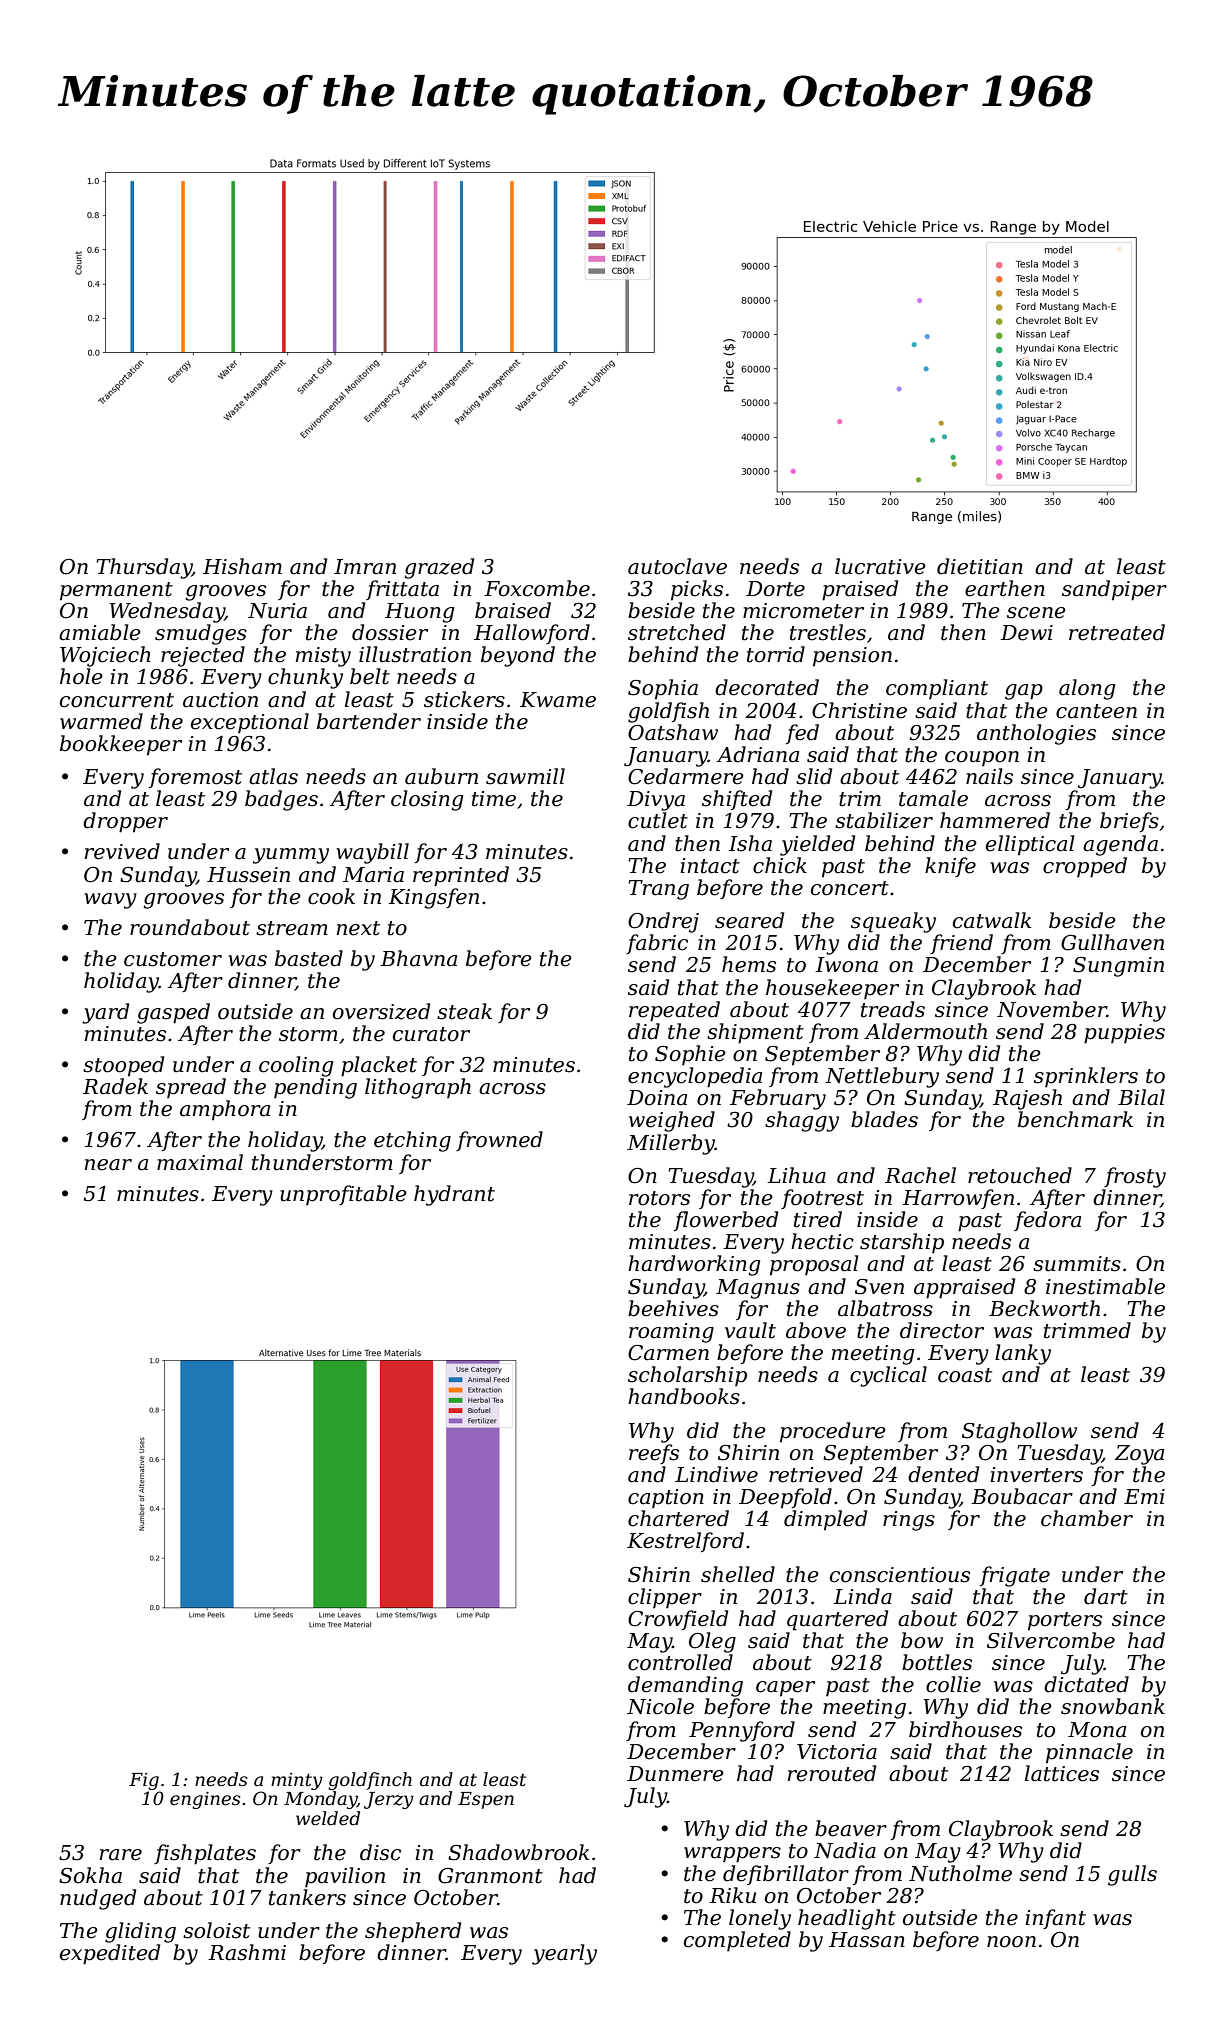 Image resolution: width=1225 pixels, height=2017 pixels. Describe the element at coordinates (1087, 689) in the screenshot. I see `along` at that location.
